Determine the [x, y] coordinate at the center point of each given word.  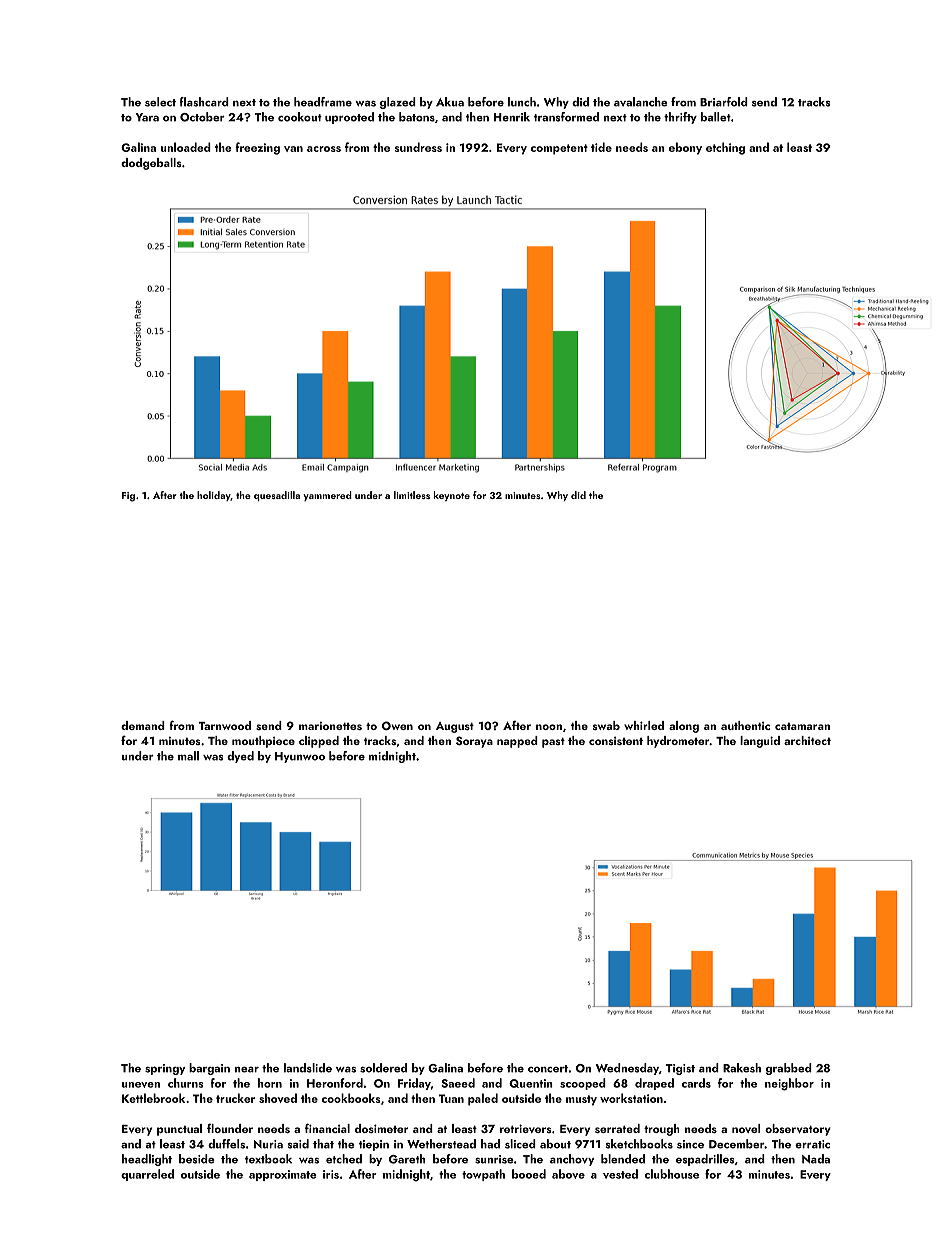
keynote [452, 496]
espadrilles [705, 1160]
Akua [450, 102]
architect [807, 740]
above [568, 1174]
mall [188, 756]
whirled [644, 725]
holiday [214, 496]
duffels [226, 1144]
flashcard [204, 102]
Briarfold [724, 102]
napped [517, 742]
